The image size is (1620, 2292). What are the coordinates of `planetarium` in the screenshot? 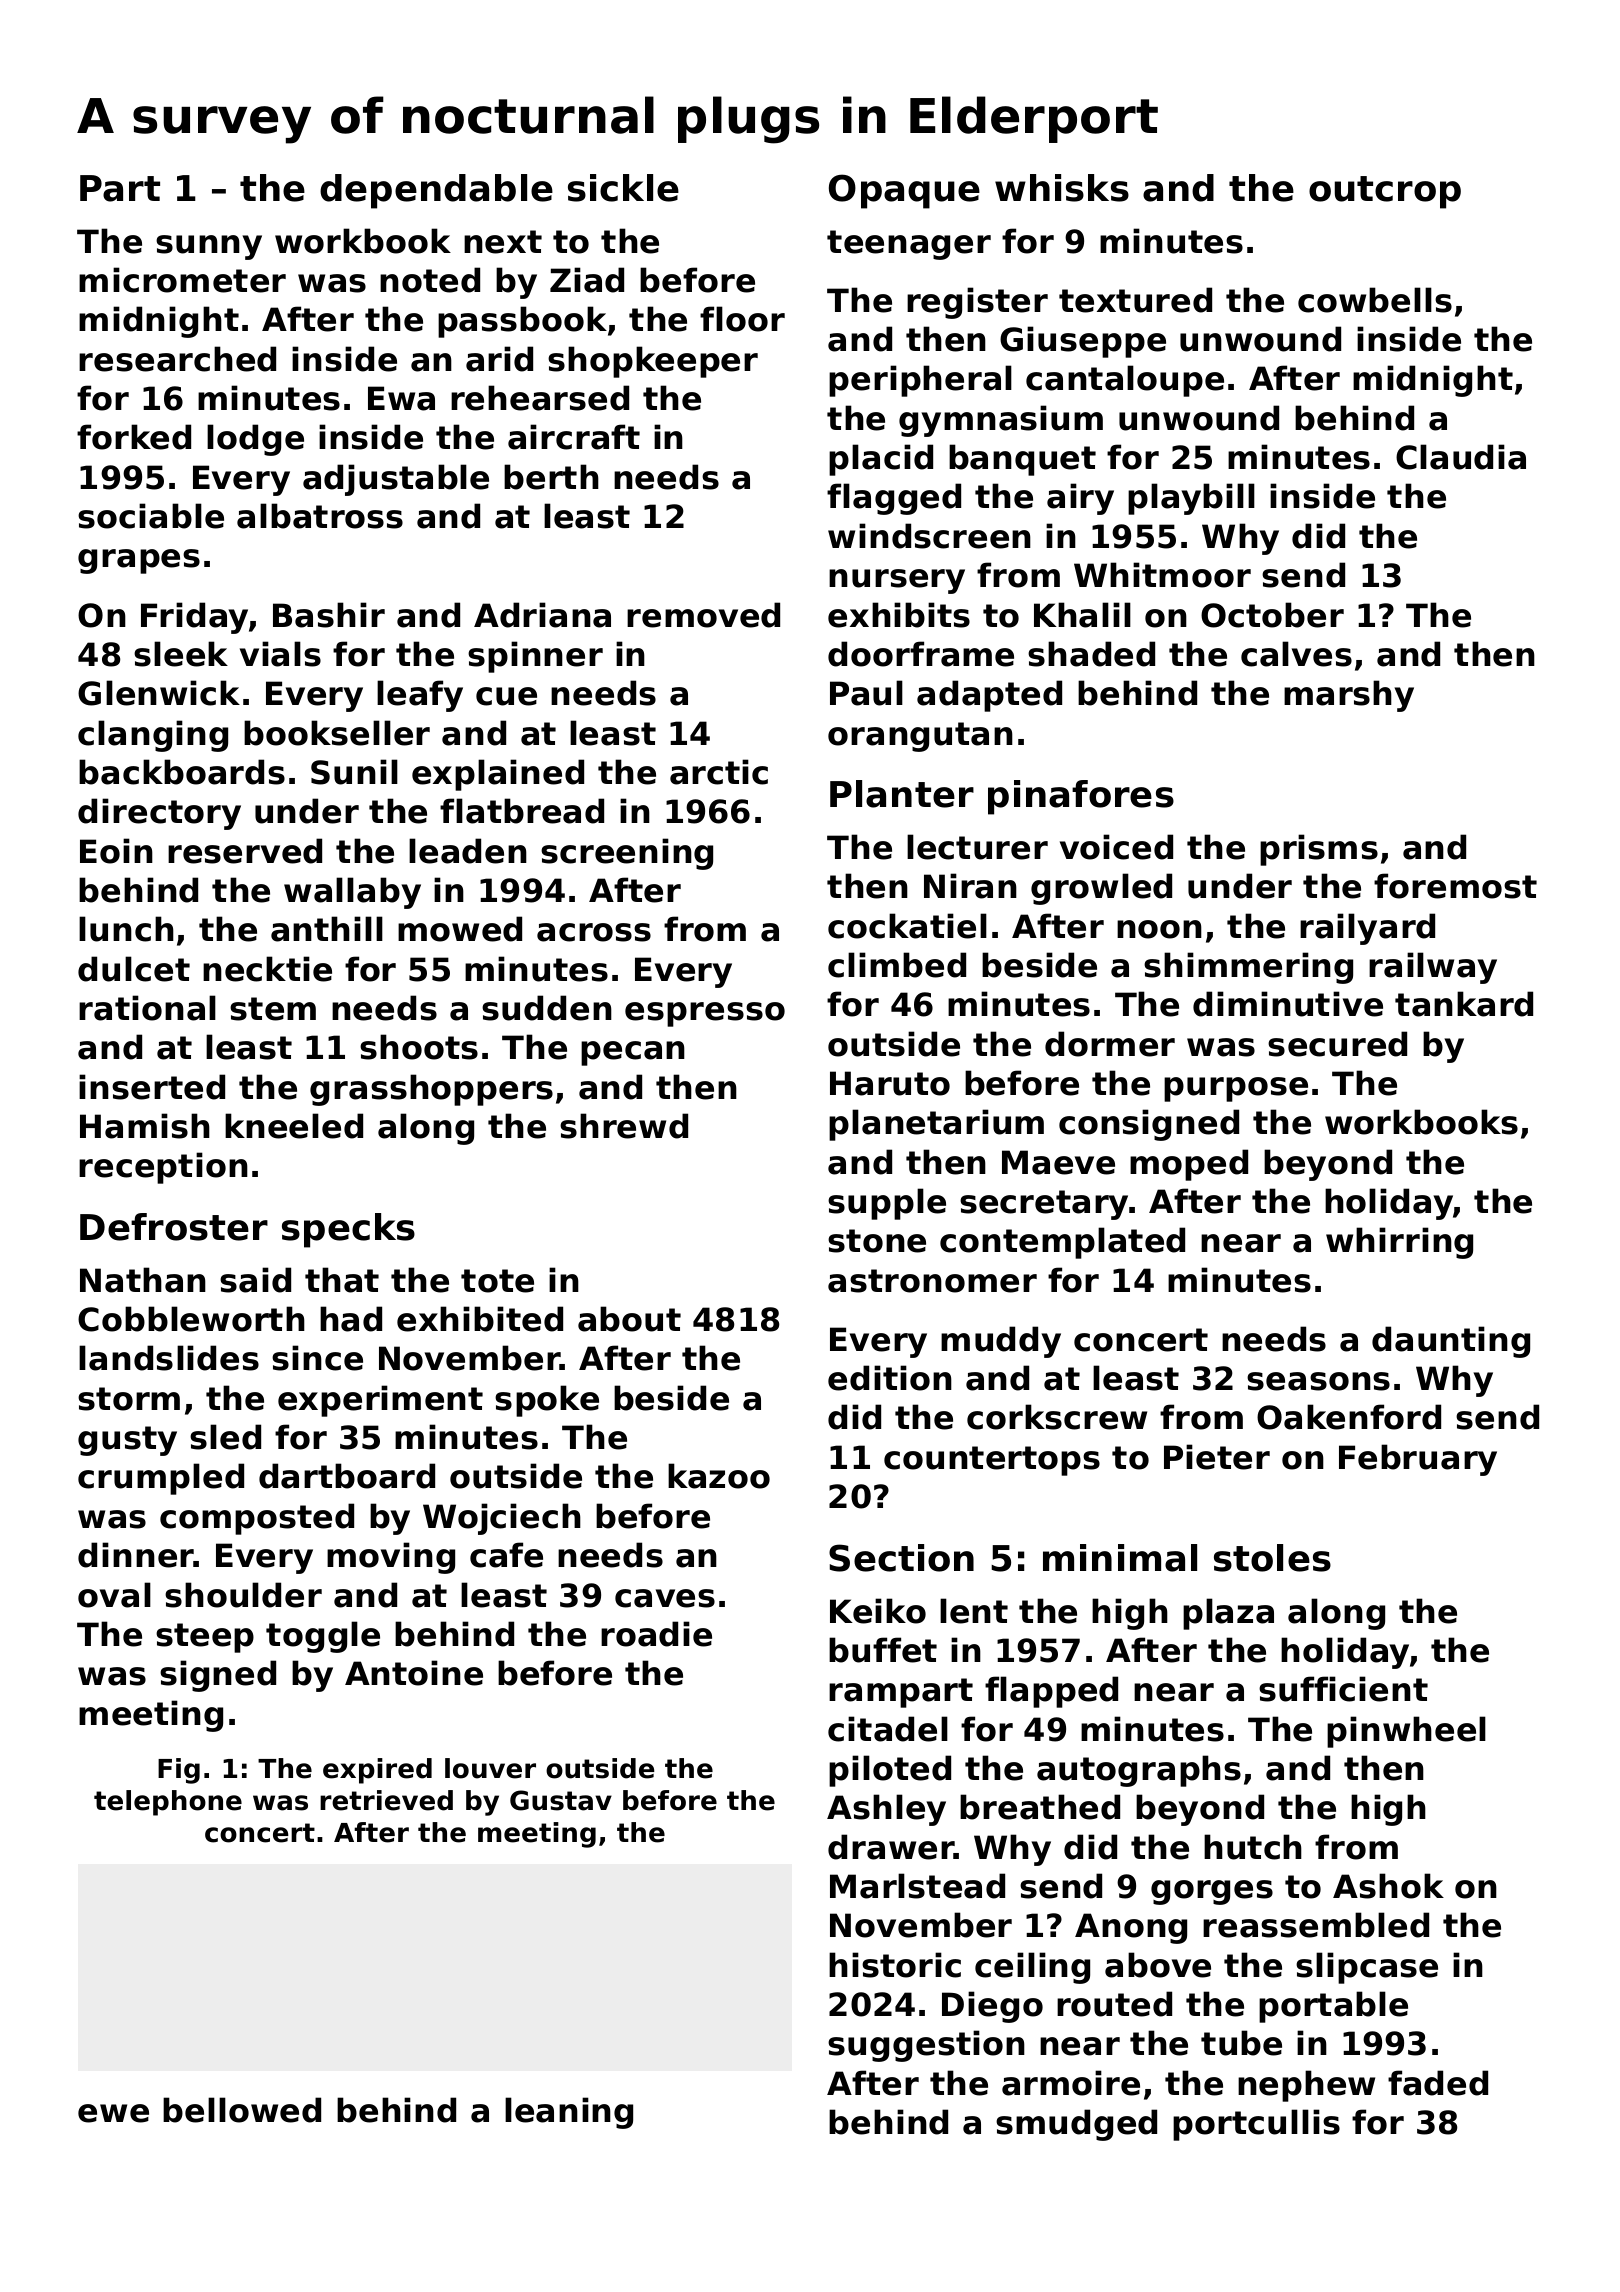 It's located at (936, 1125).
